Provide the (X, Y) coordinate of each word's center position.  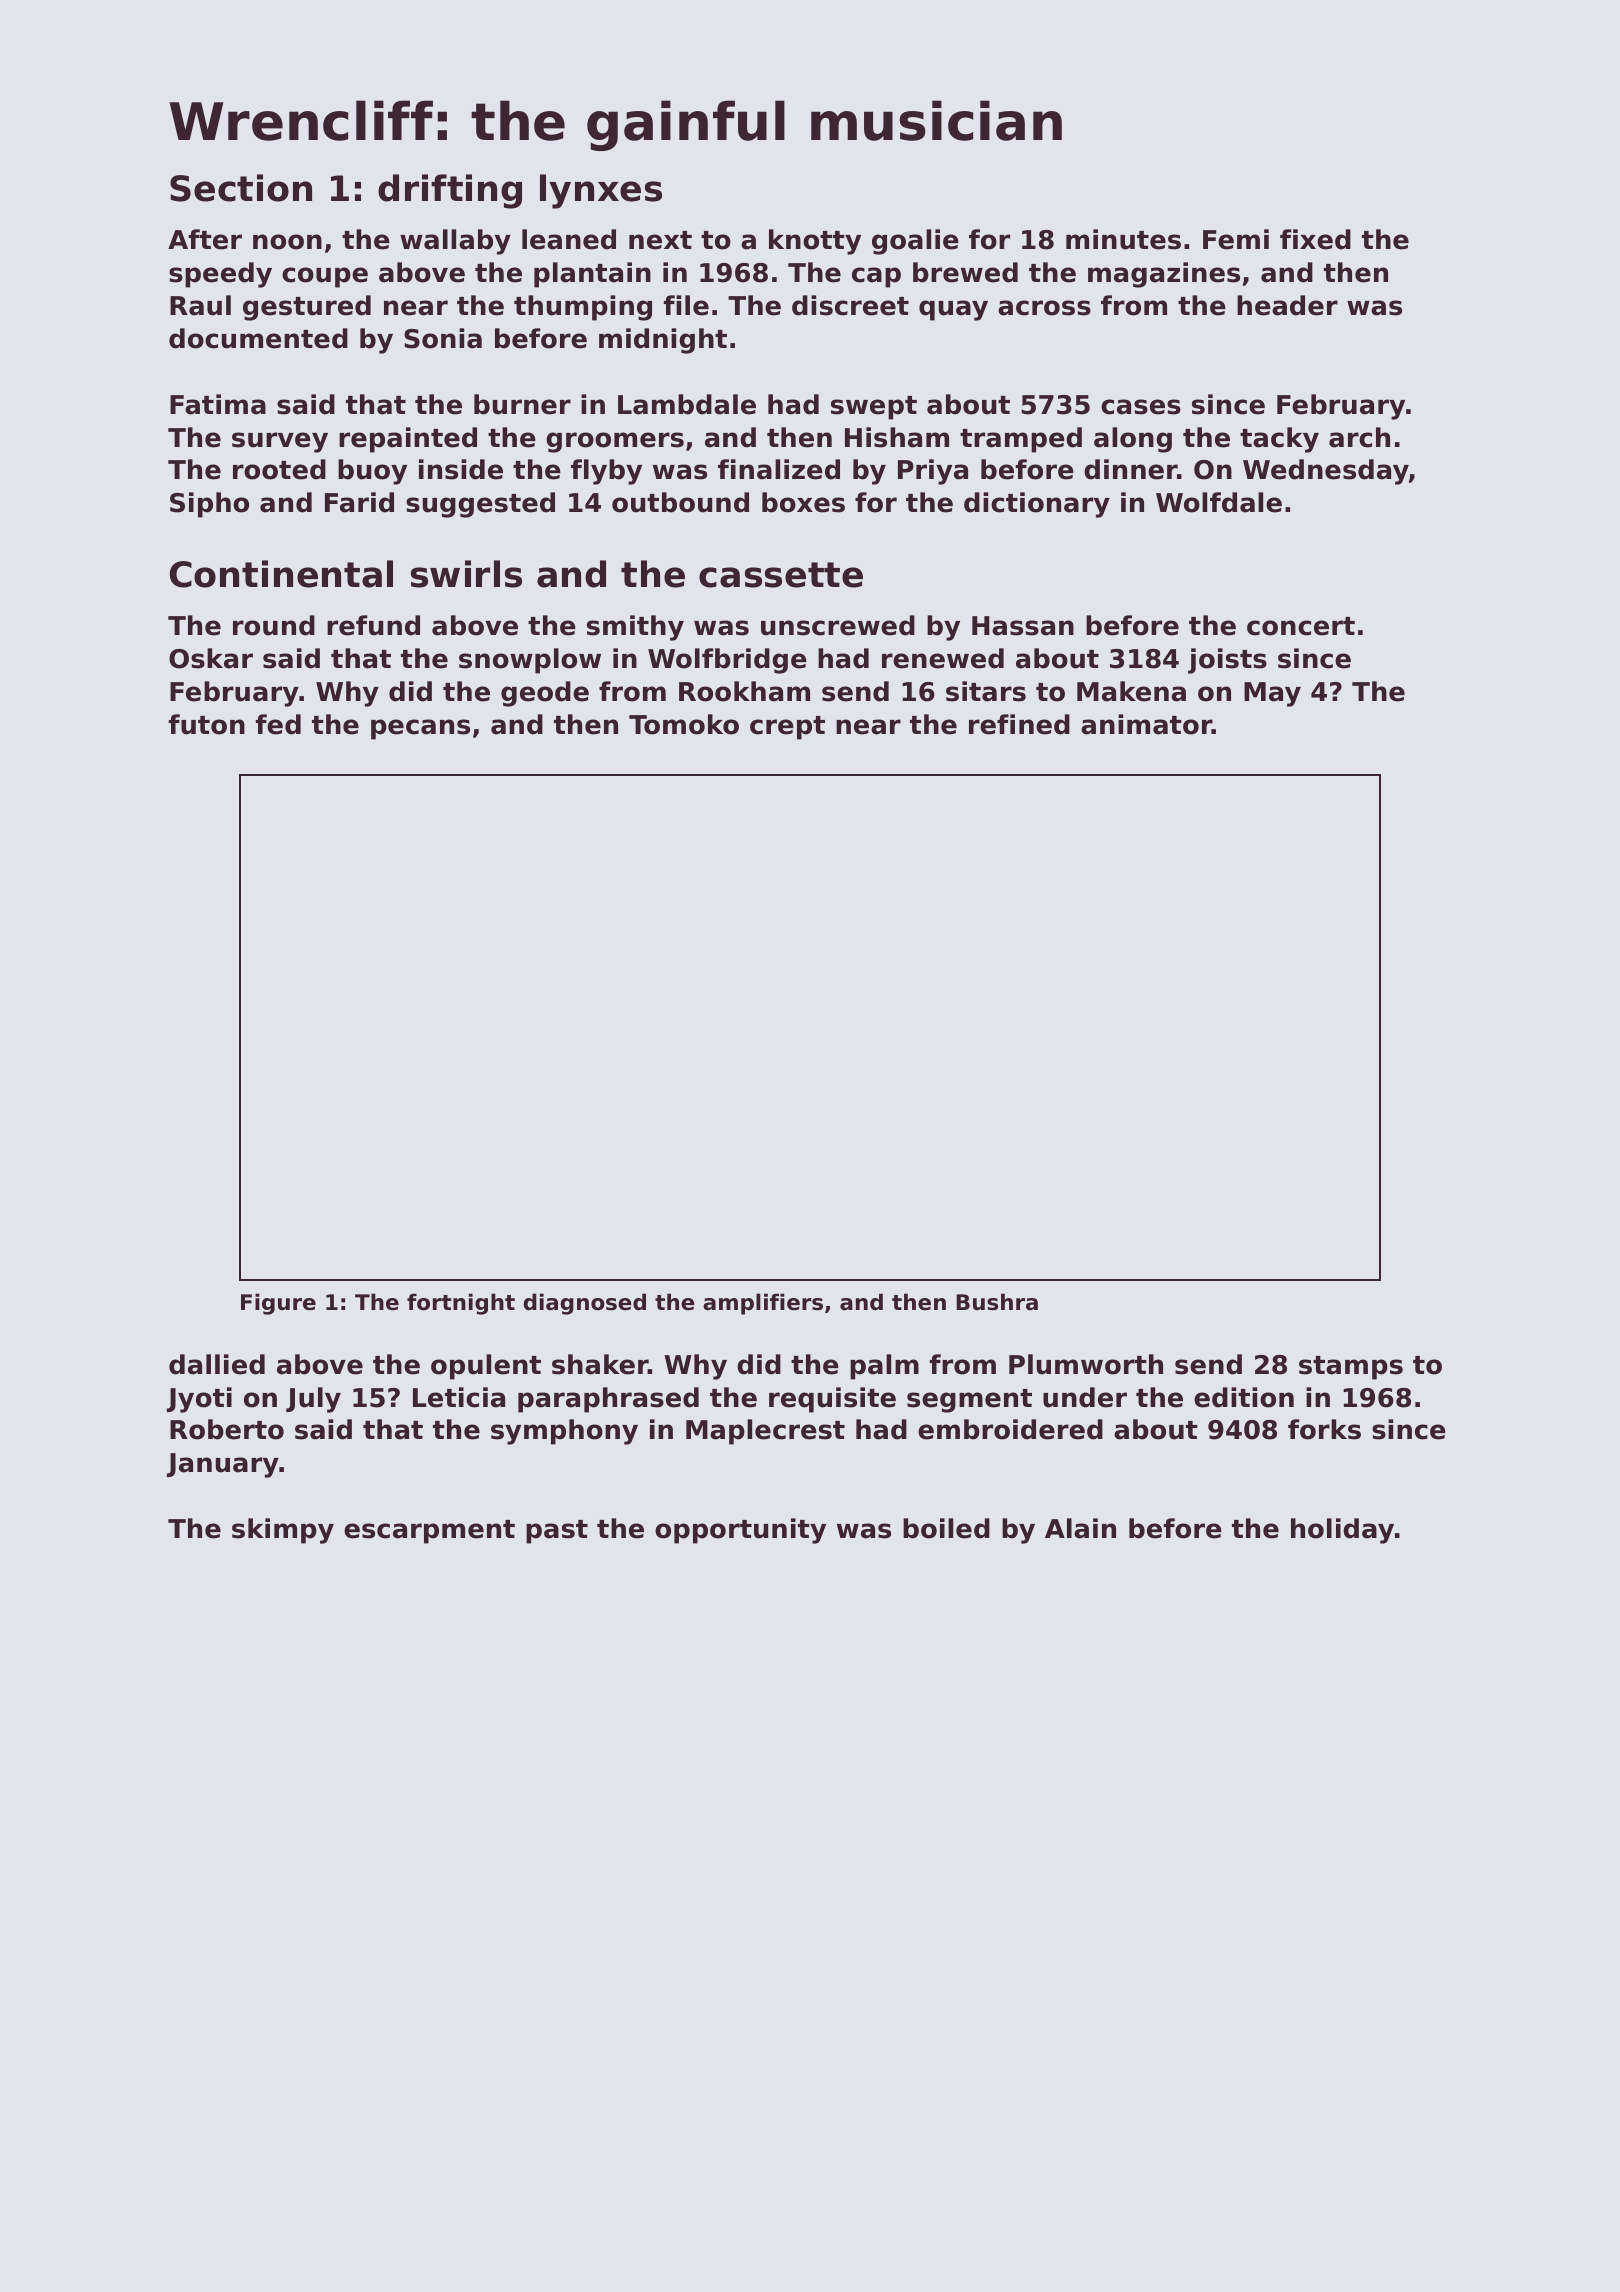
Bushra (997, 1302)
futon (206, 724)
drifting (450, 191)
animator (1146, 724)
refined (1019, 724)
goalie (915, 242)
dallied (217, 1364)
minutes (1123, 239)
